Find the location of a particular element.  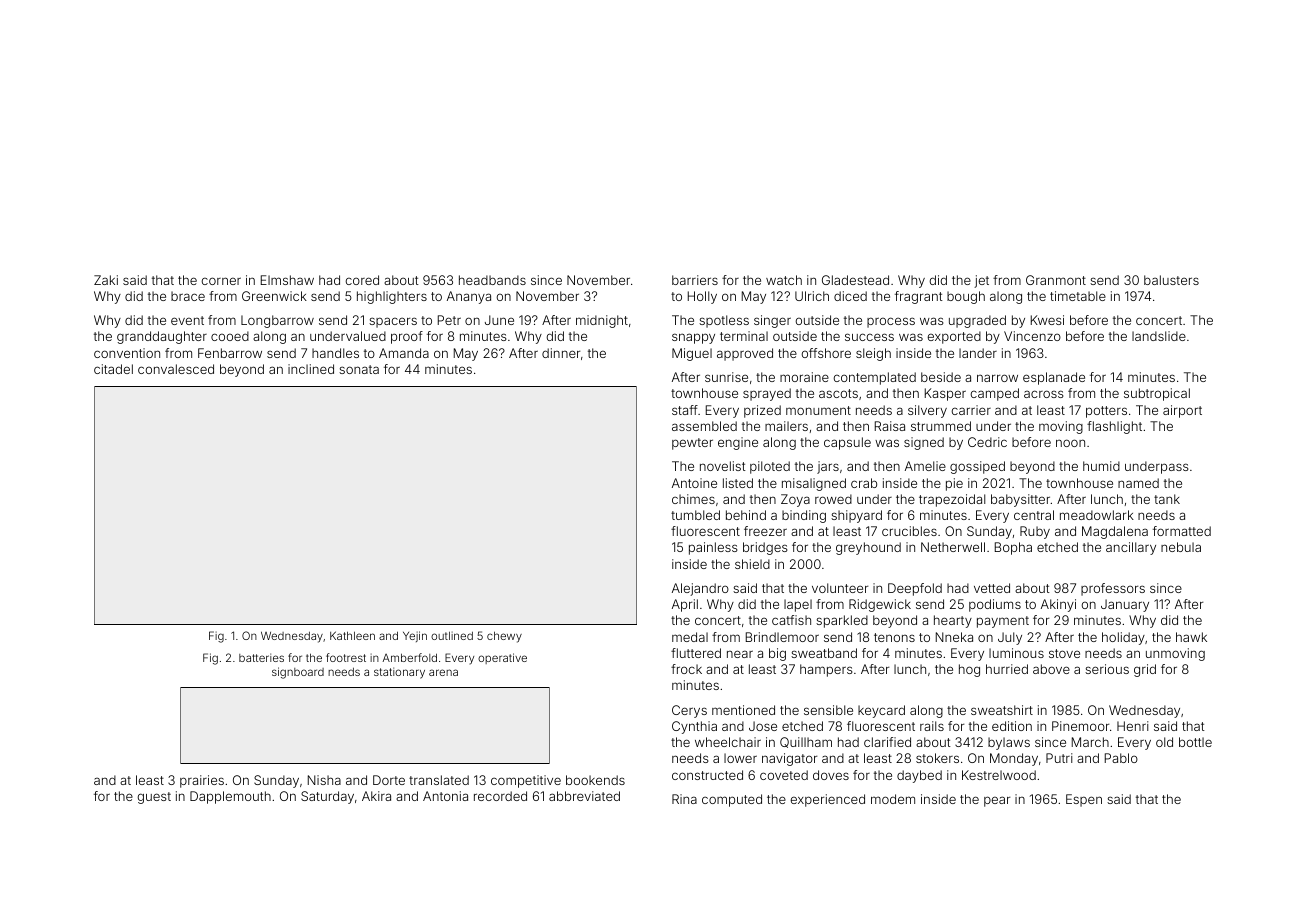

convalesced is located at coordinates (176, 369).
